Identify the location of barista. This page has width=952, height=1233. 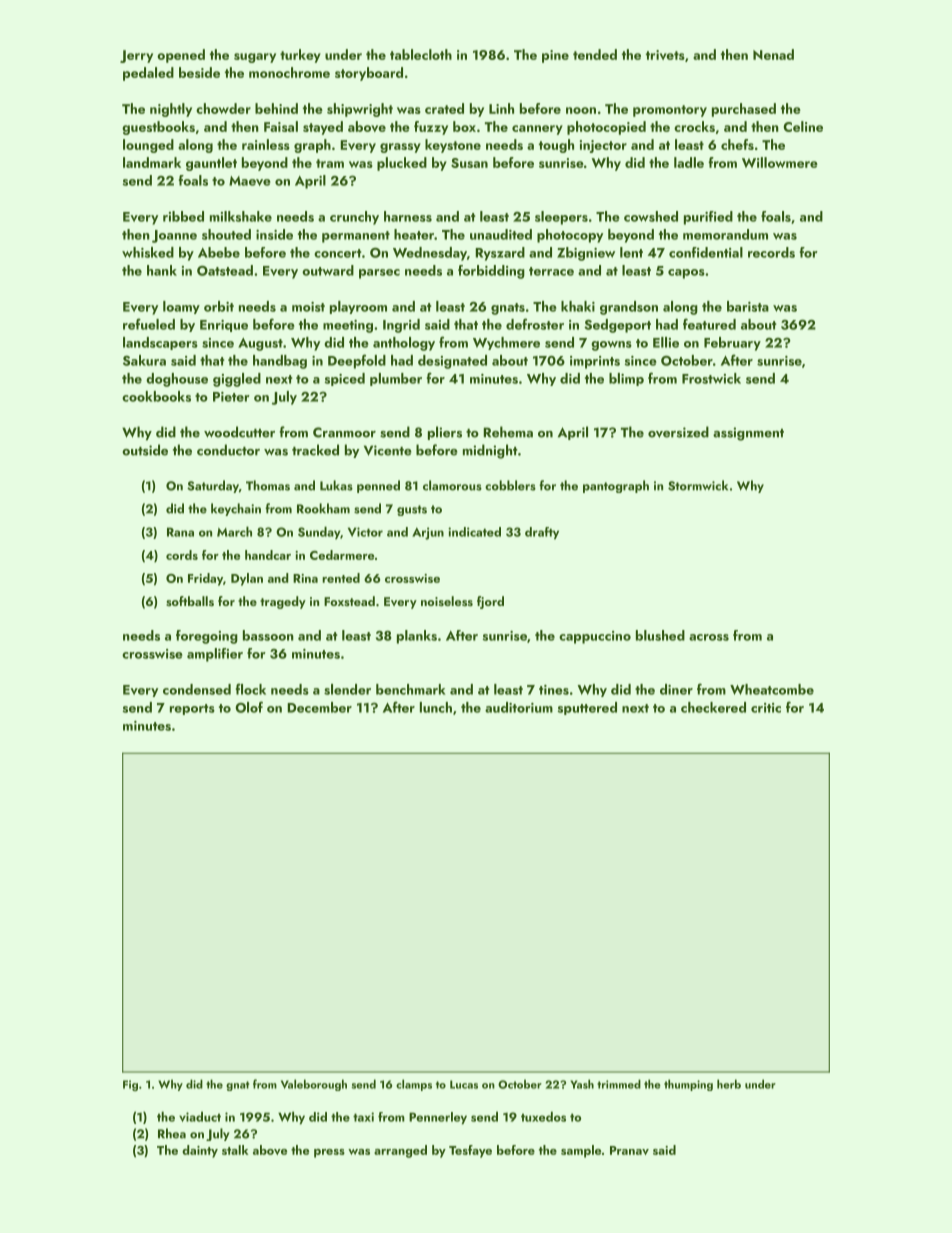
(748, 306).
